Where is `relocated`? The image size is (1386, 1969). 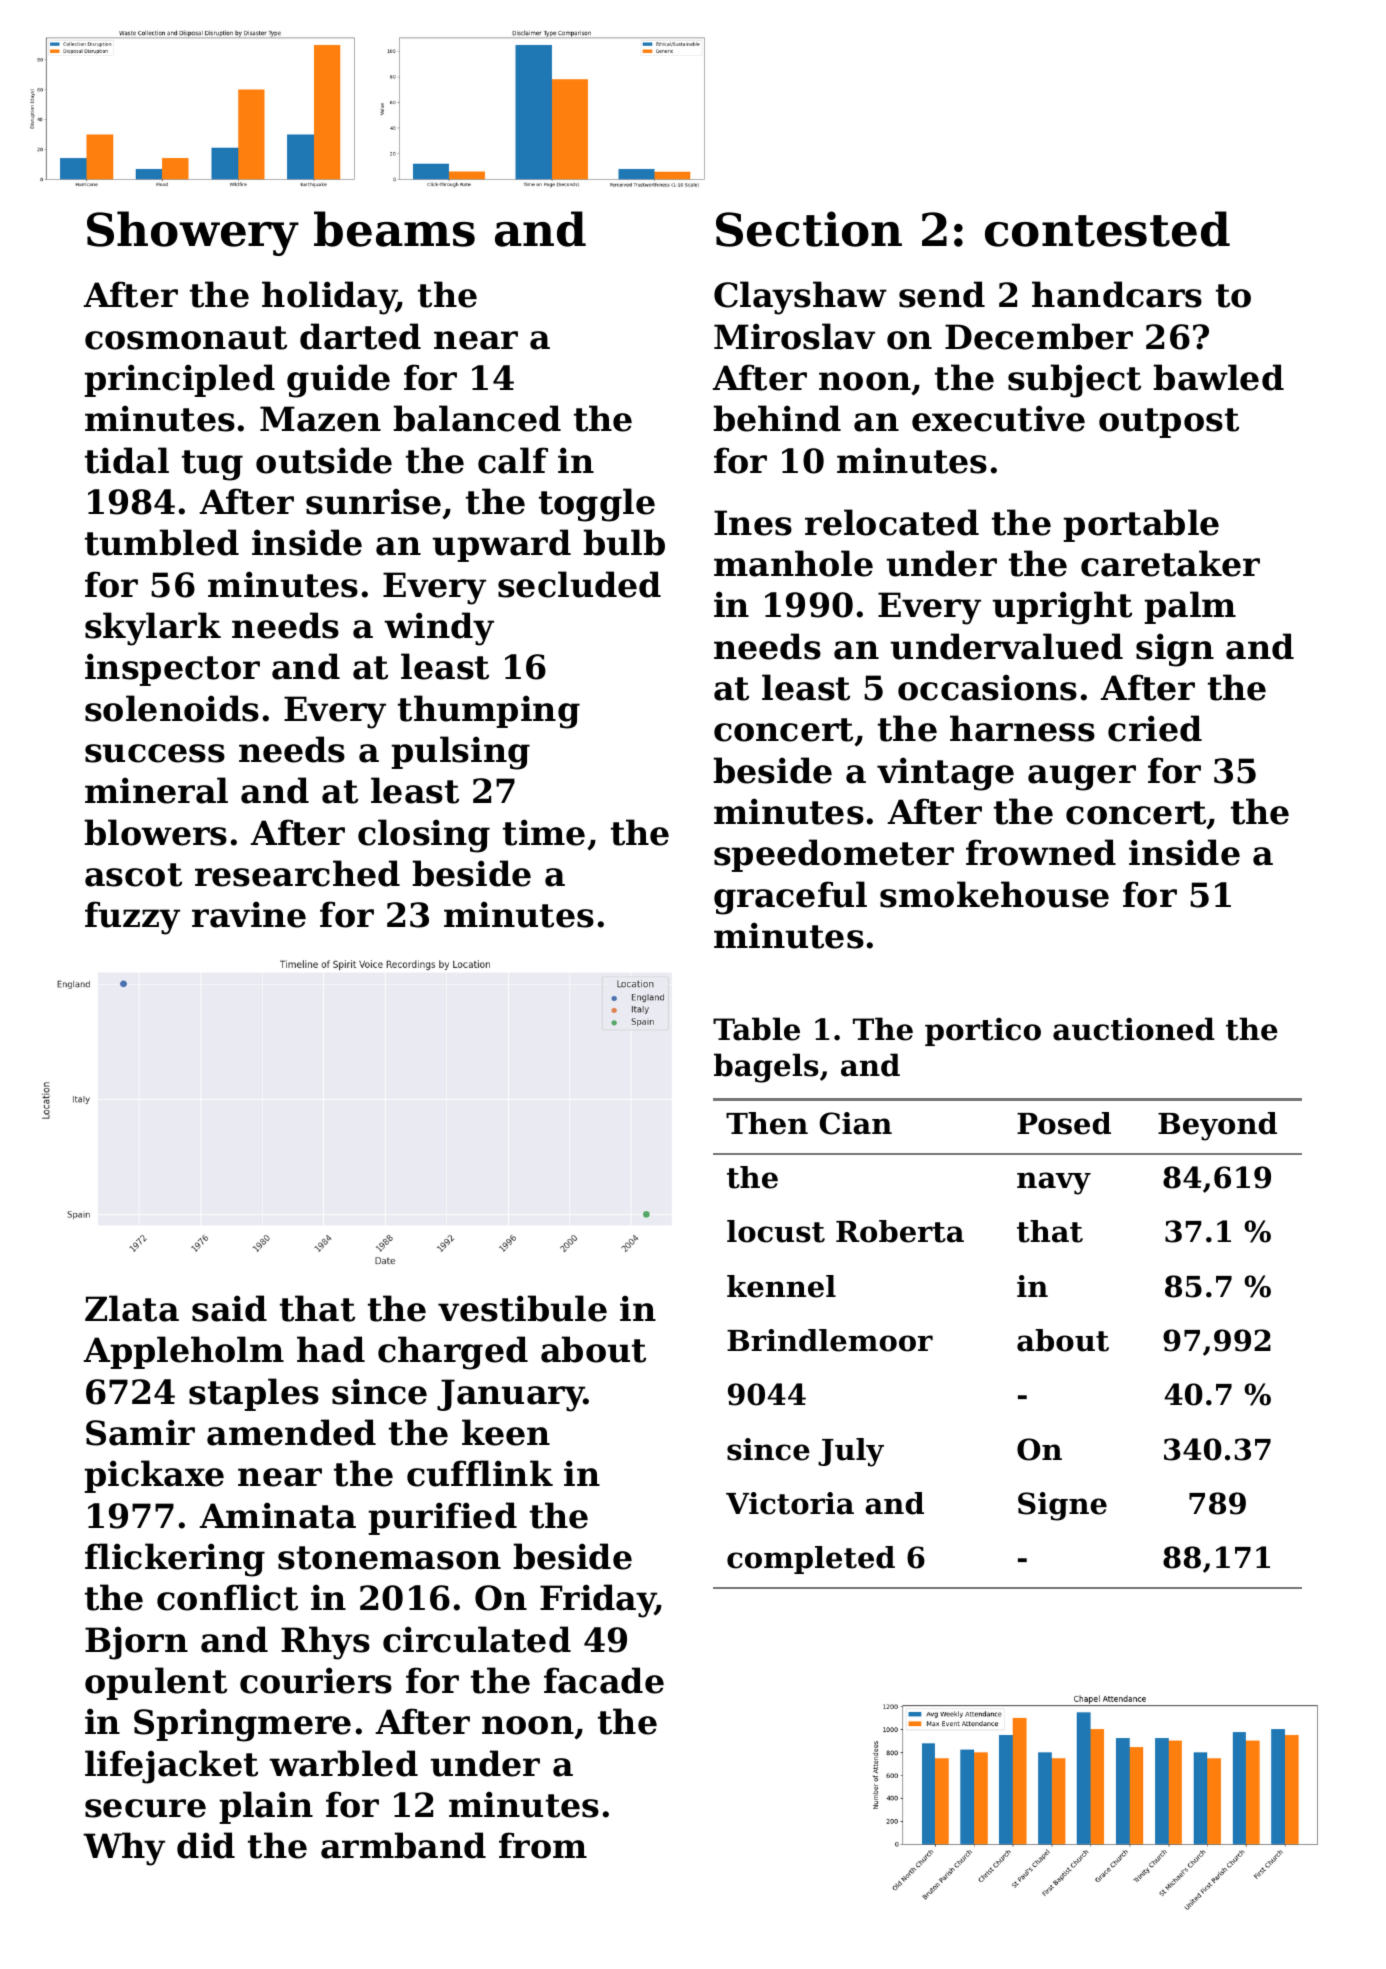
relocated is located at coordinates (892, 522).
